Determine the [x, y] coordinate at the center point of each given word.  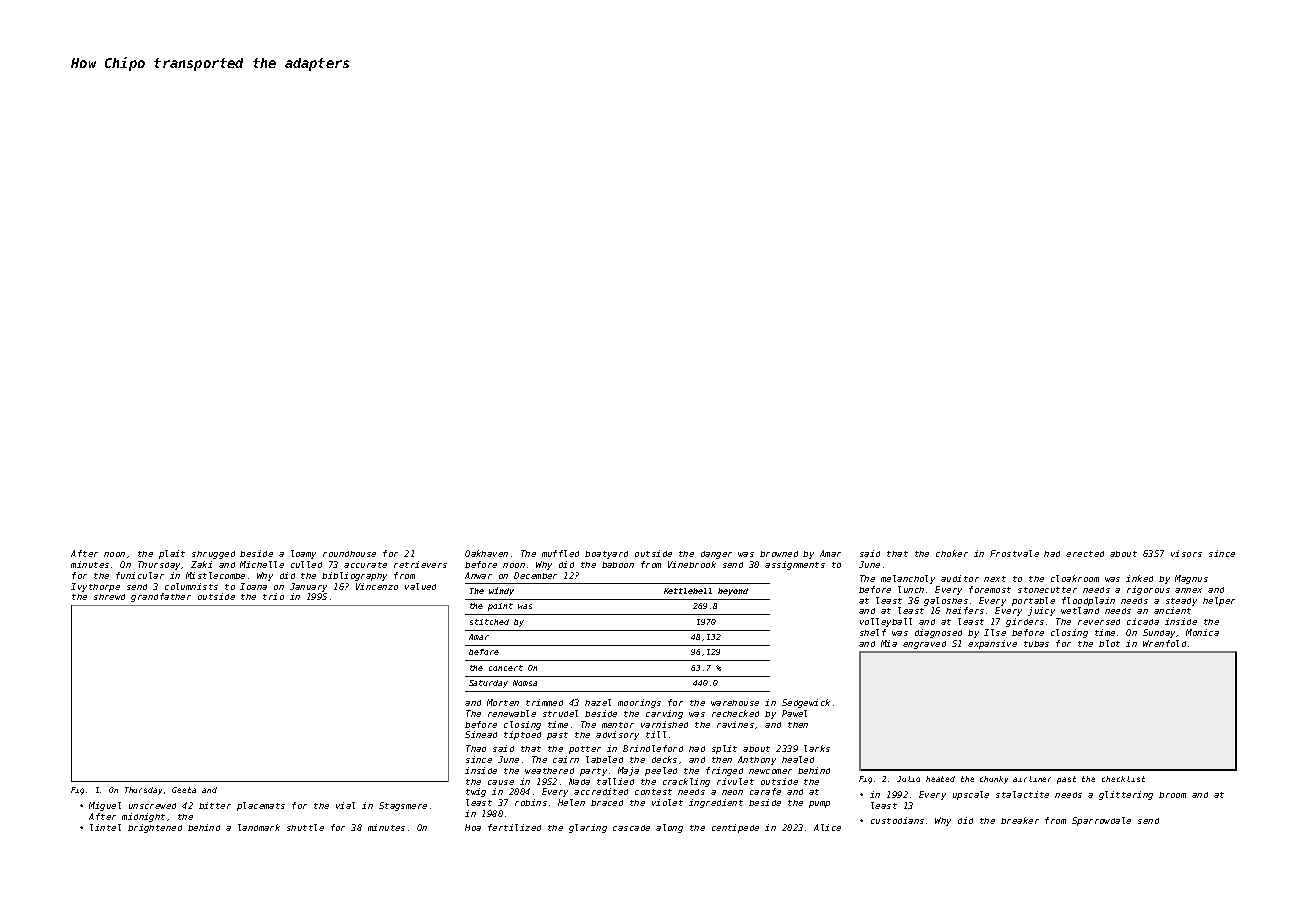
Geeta [184, 790]
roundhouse [349, 554]
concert [506, 668]
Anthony [757, 760]
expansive [992, 644]
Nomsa [525, 683]
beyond [733, 592]
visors [1186, 553]
